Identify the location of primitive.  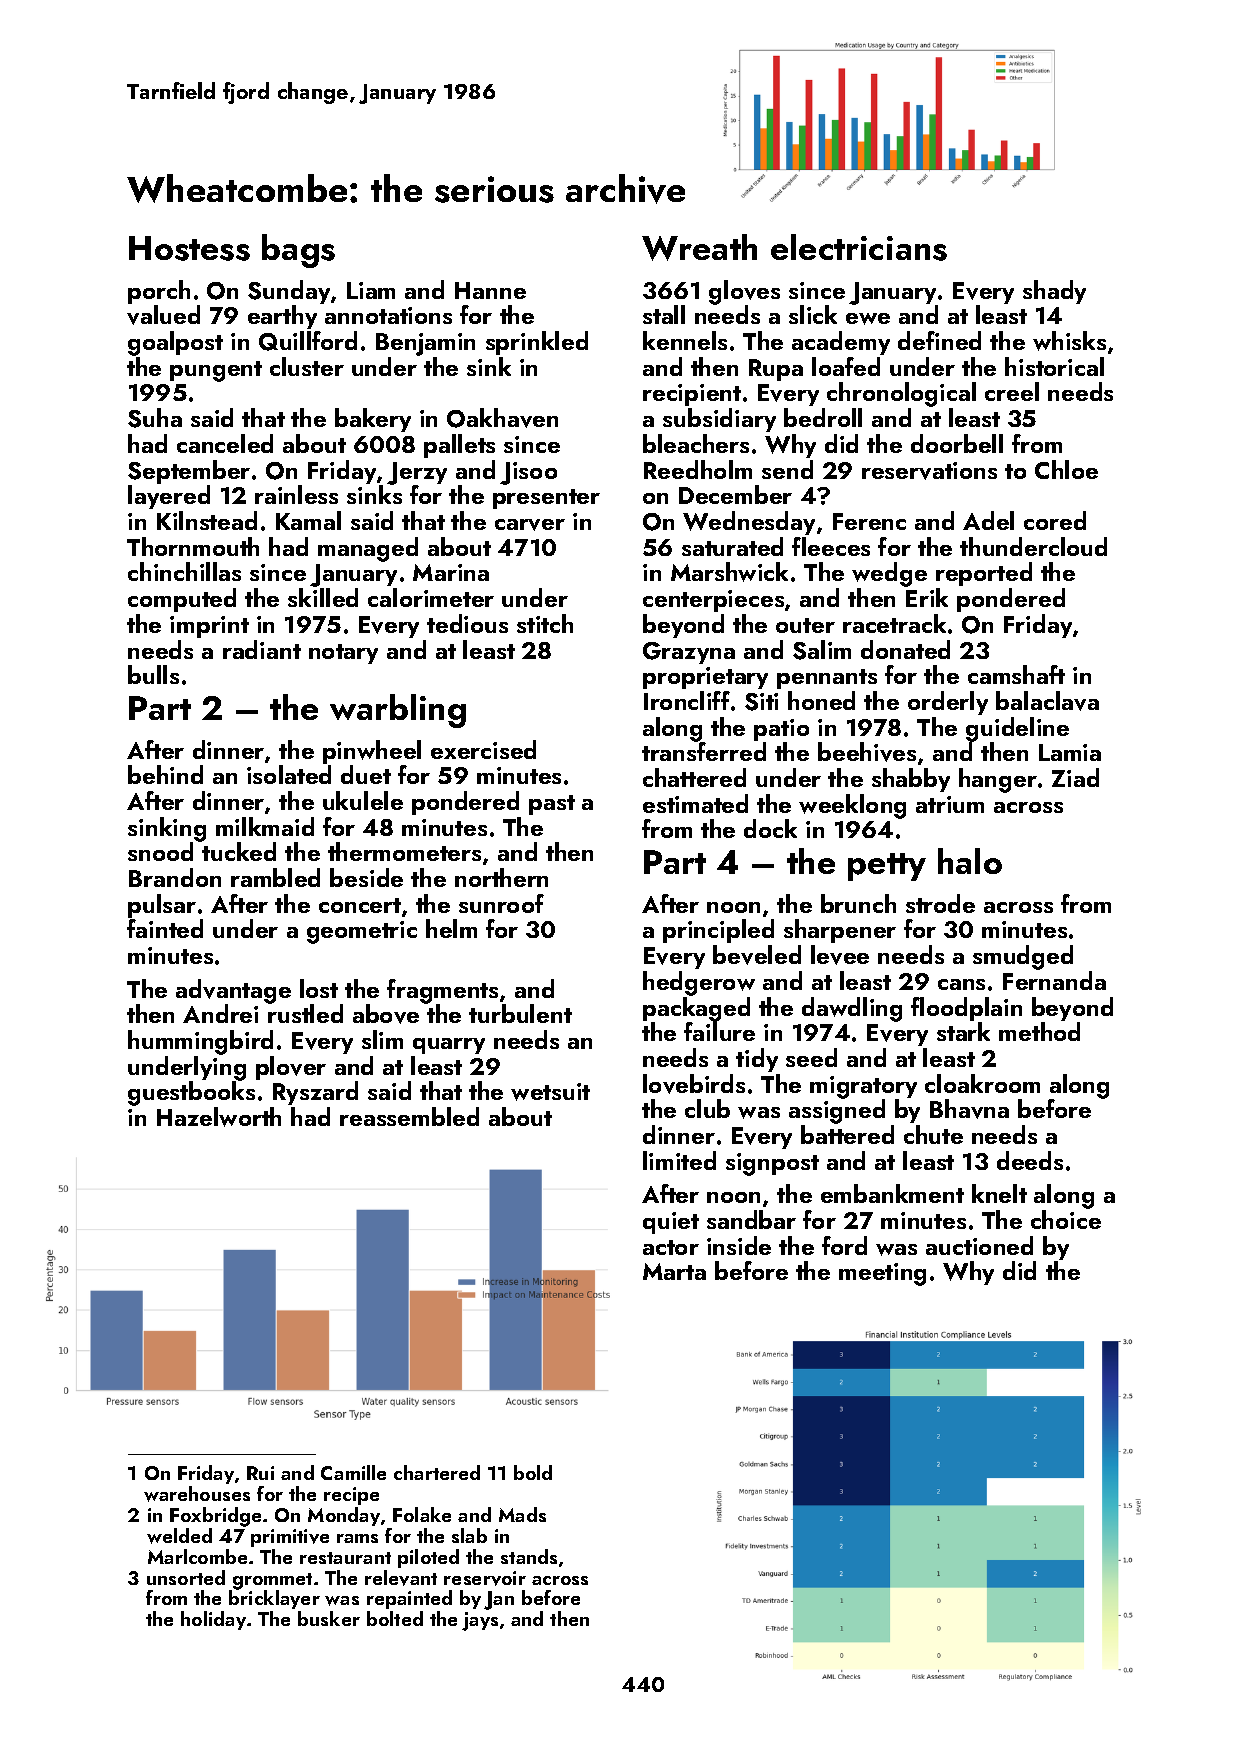
(290, 1538).
